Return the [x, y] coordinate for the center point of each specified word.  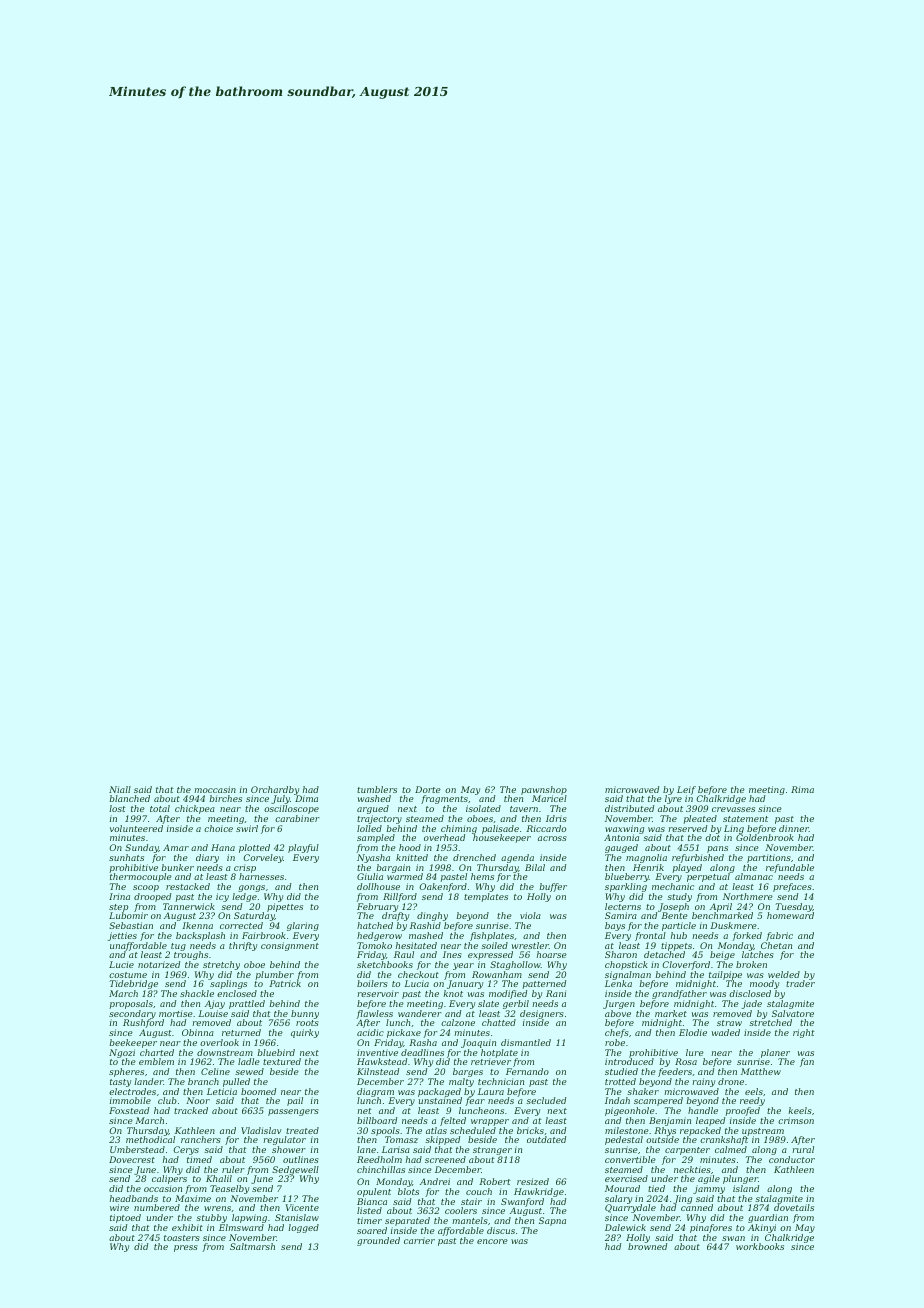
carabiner [297, 818]
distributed [629, 808]
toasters [181, 1238]
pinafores [711, 1228]
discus [501, 1230]
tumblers [377, 789]
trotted [620, 1081]
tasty [120, 1083]
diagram [376, 1093]
